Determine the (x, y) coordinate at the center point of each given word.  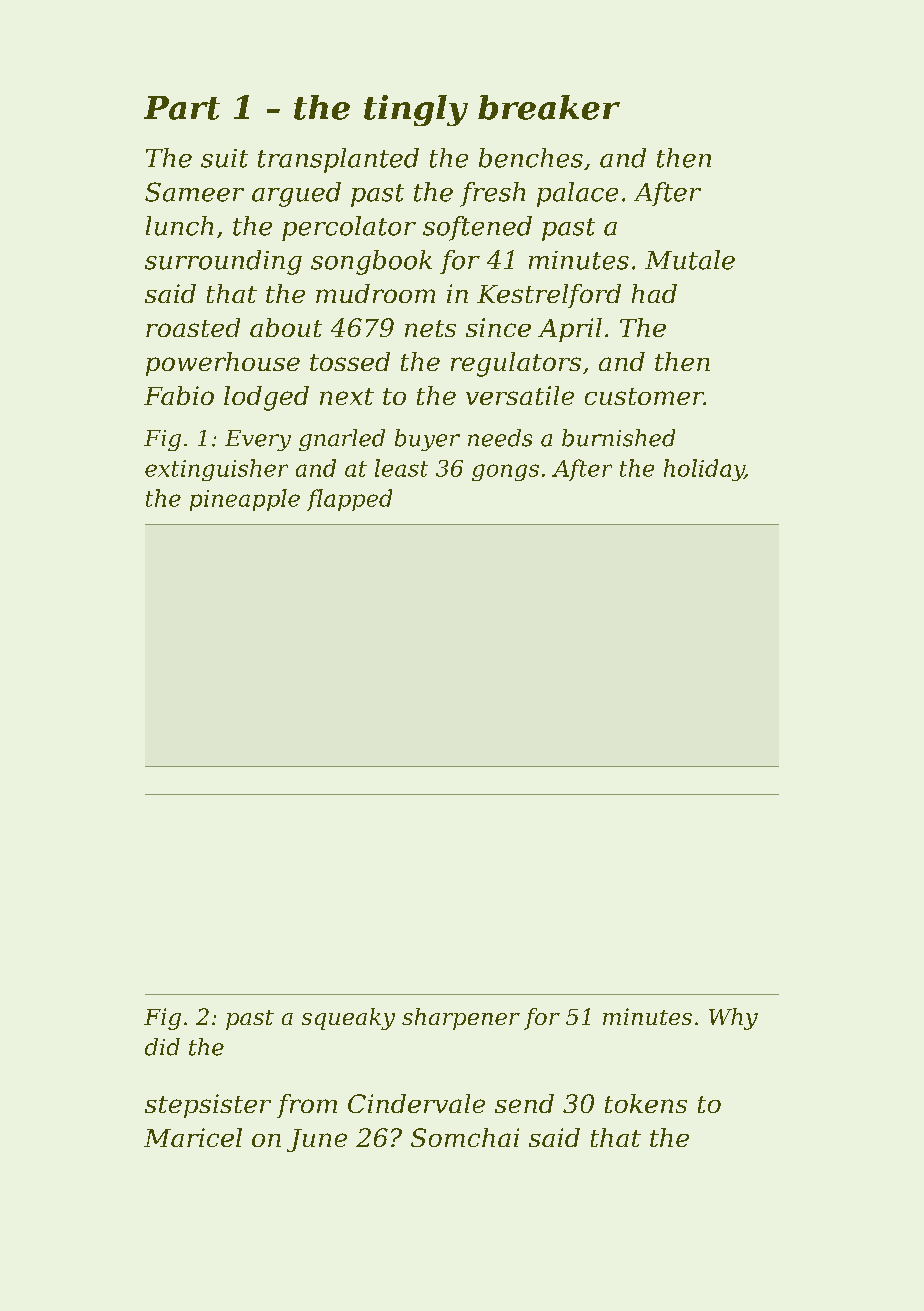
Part (182, 108)
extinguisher (216, 470)
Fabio (179, 395)
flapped (349, 500)
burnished (618, 438)
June (317, 1140)
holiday (704, 470)
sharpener (461, 1019)
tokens (646, 1103)
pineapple (245, 500)
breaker (549, 107)
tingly (416, 110)
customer (644, 396)
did (162, 1047)
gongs (505, 472)
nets (430, 328)
